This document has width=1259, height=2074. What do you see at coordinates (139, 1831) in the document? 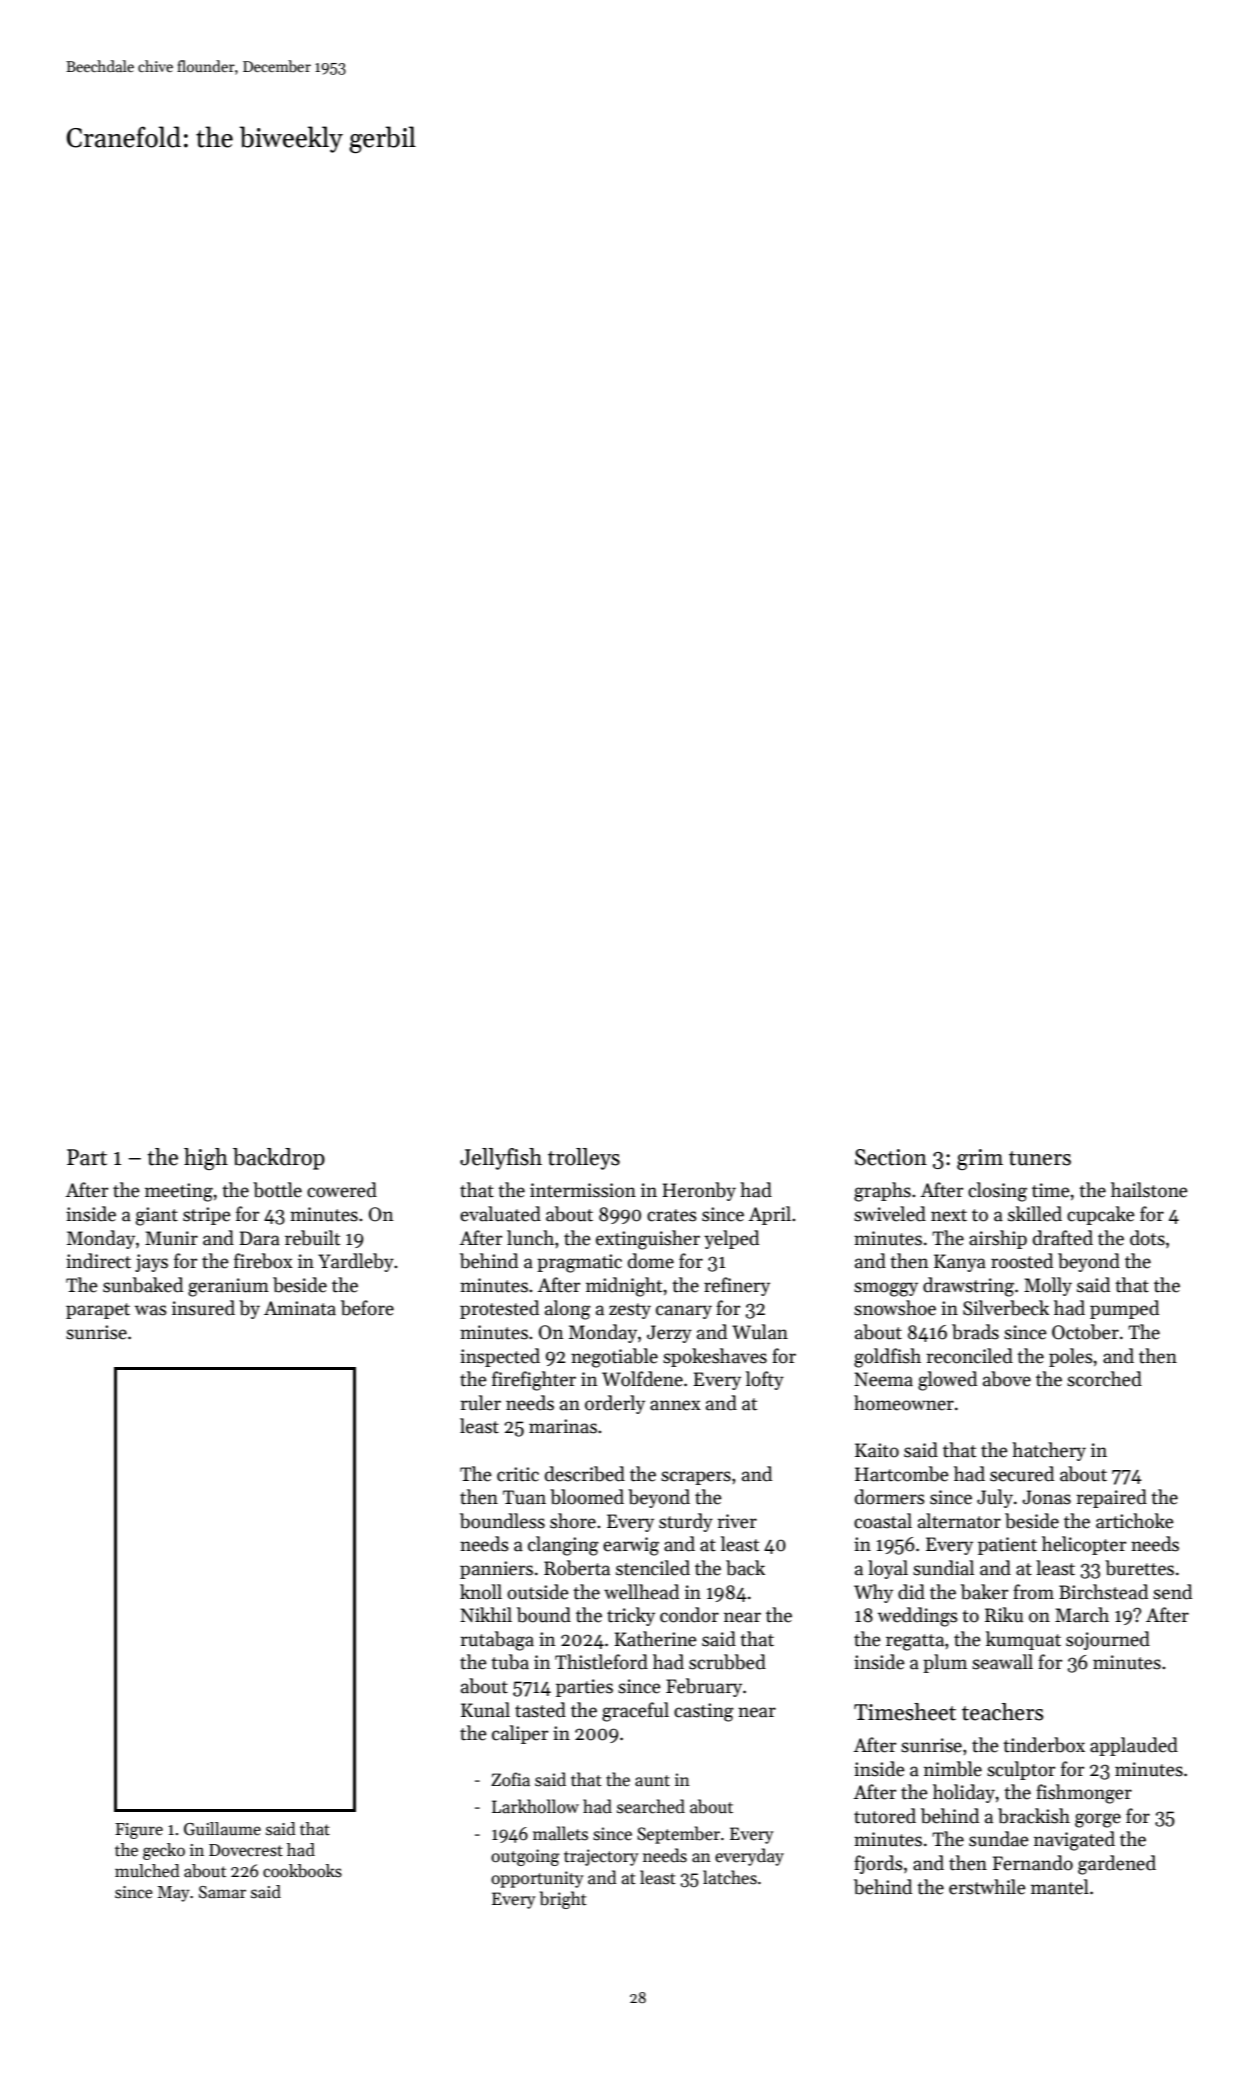
I see `Figure` at bounding box center [139, 1831].
